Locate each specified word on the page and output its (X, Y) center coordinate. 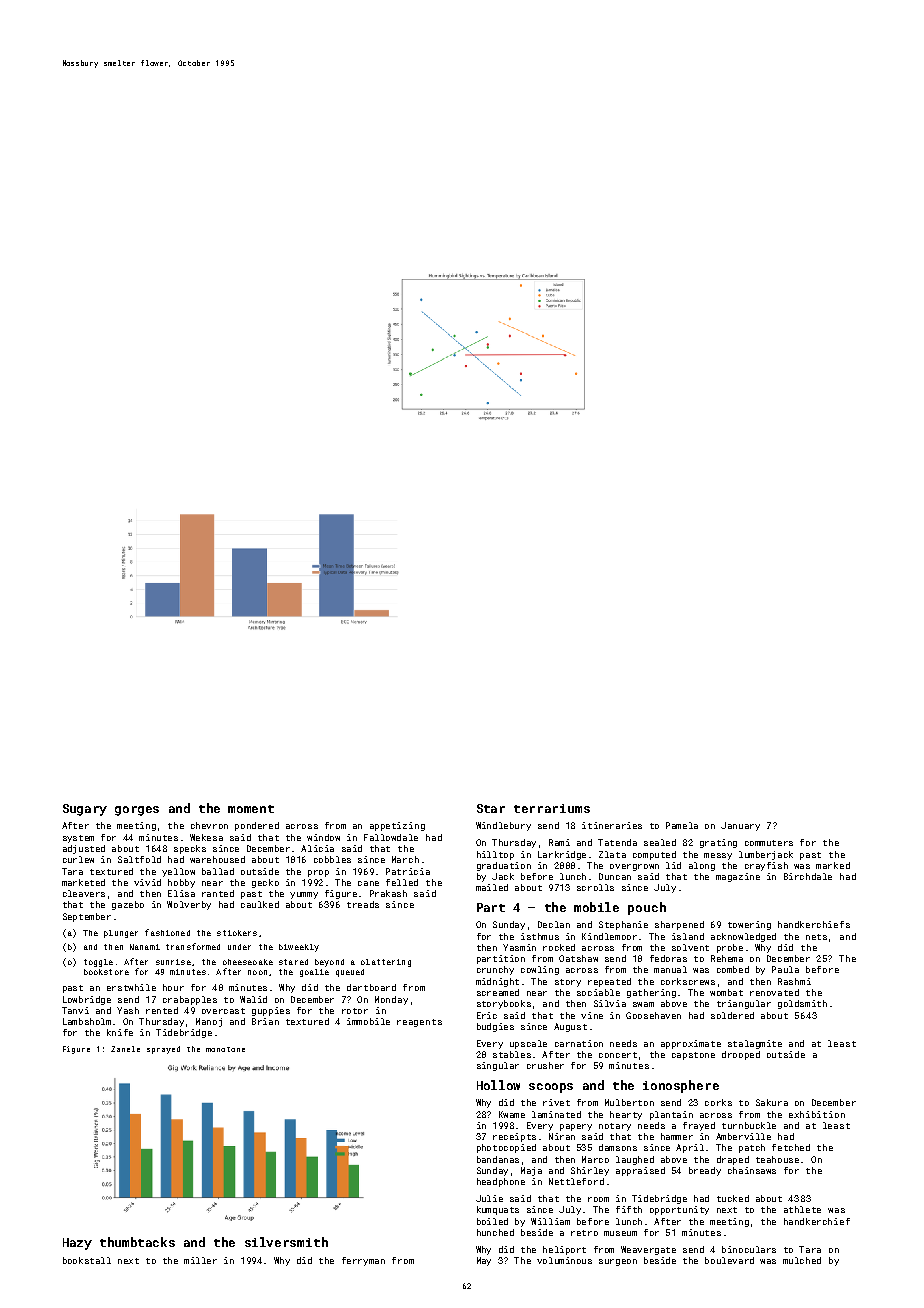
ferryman (363, 1261)
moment (251, 809)
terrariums (552, 808)
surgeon (618, 1262)
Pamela (682, 825)
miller (200, 1260)
